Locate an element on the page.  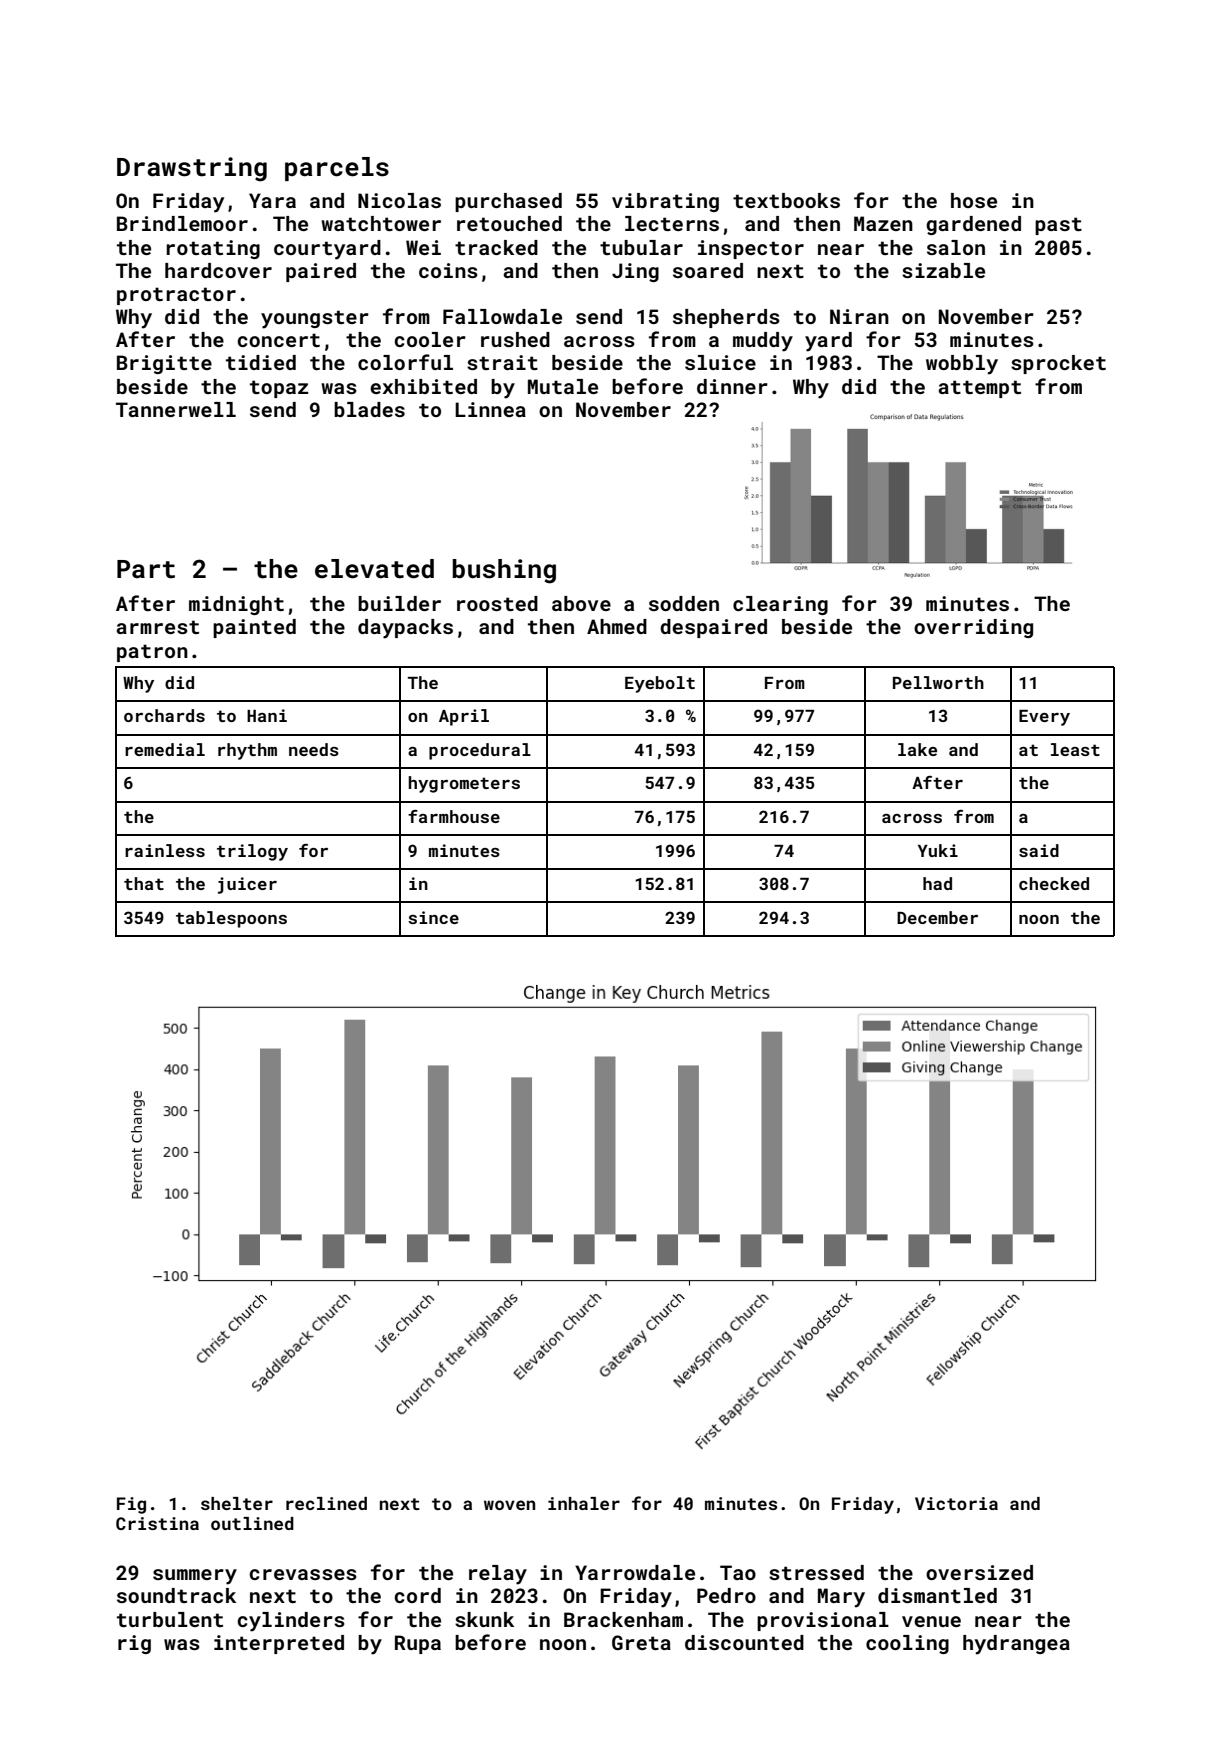
bushing is located at coordinates (504, 571).
